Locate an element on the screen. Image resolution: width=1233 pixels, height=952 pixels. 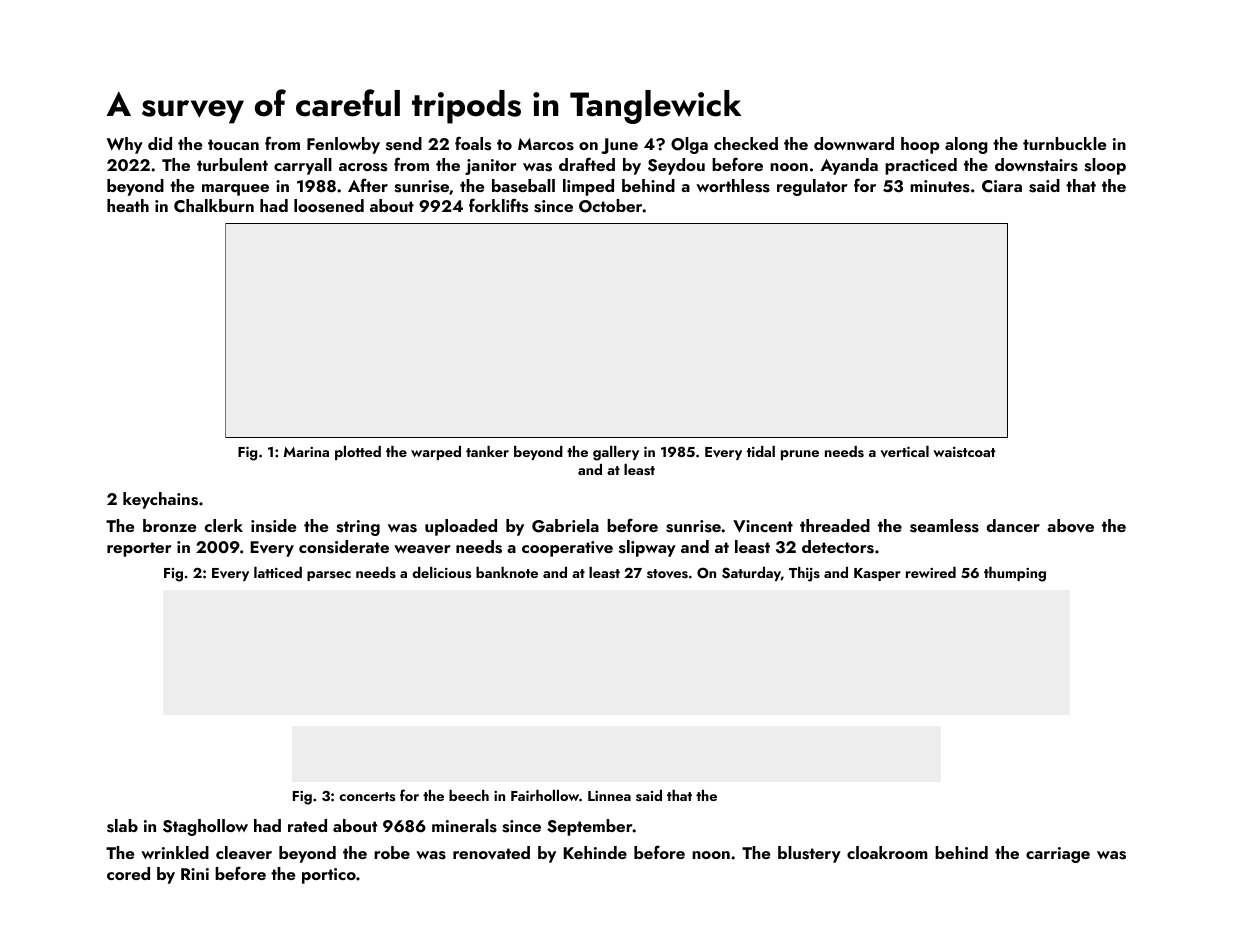
vertical is located at coordinates (905, 452).
